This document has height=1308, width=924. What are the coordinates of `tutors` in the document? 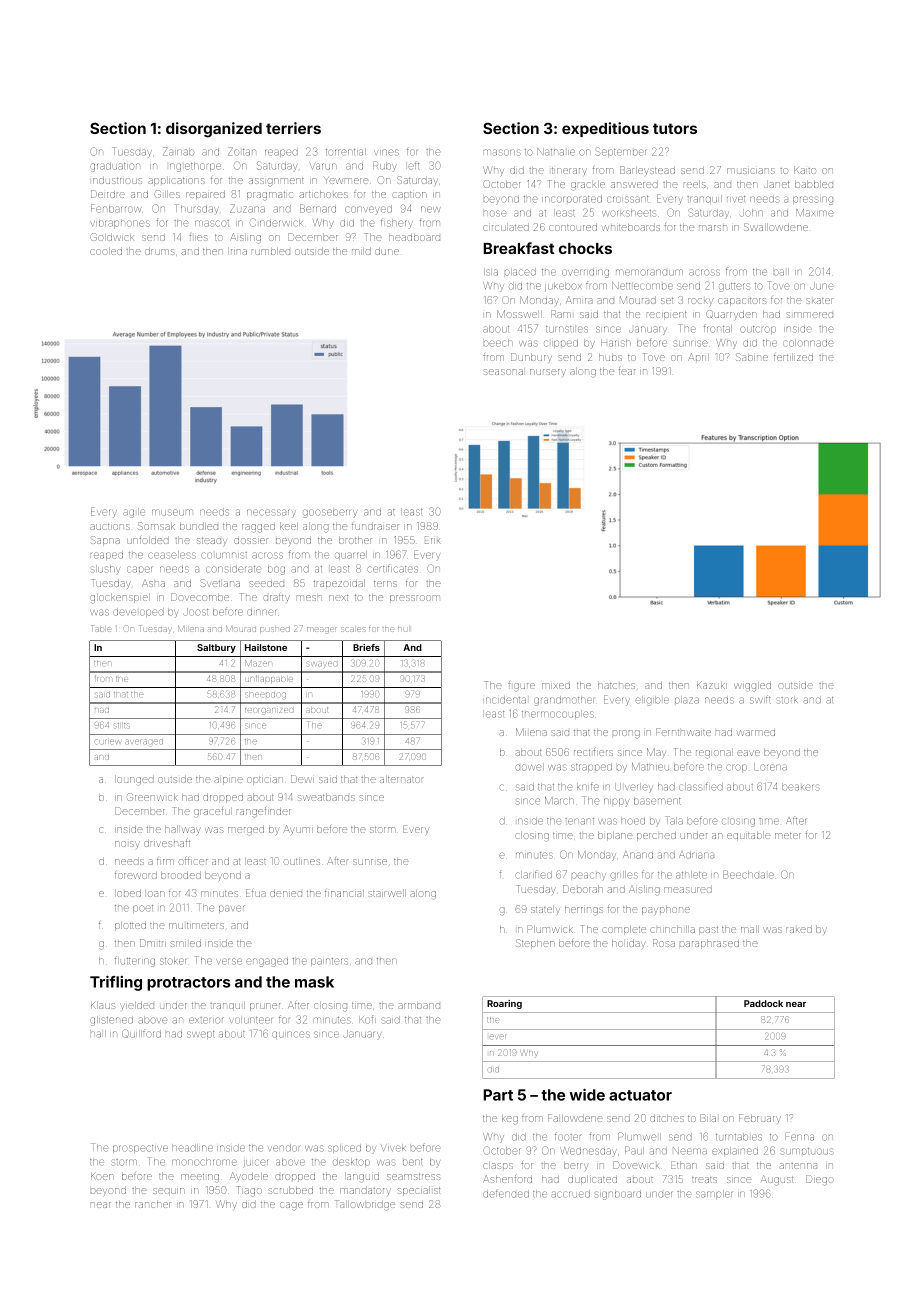 It's located at (675, 128).
